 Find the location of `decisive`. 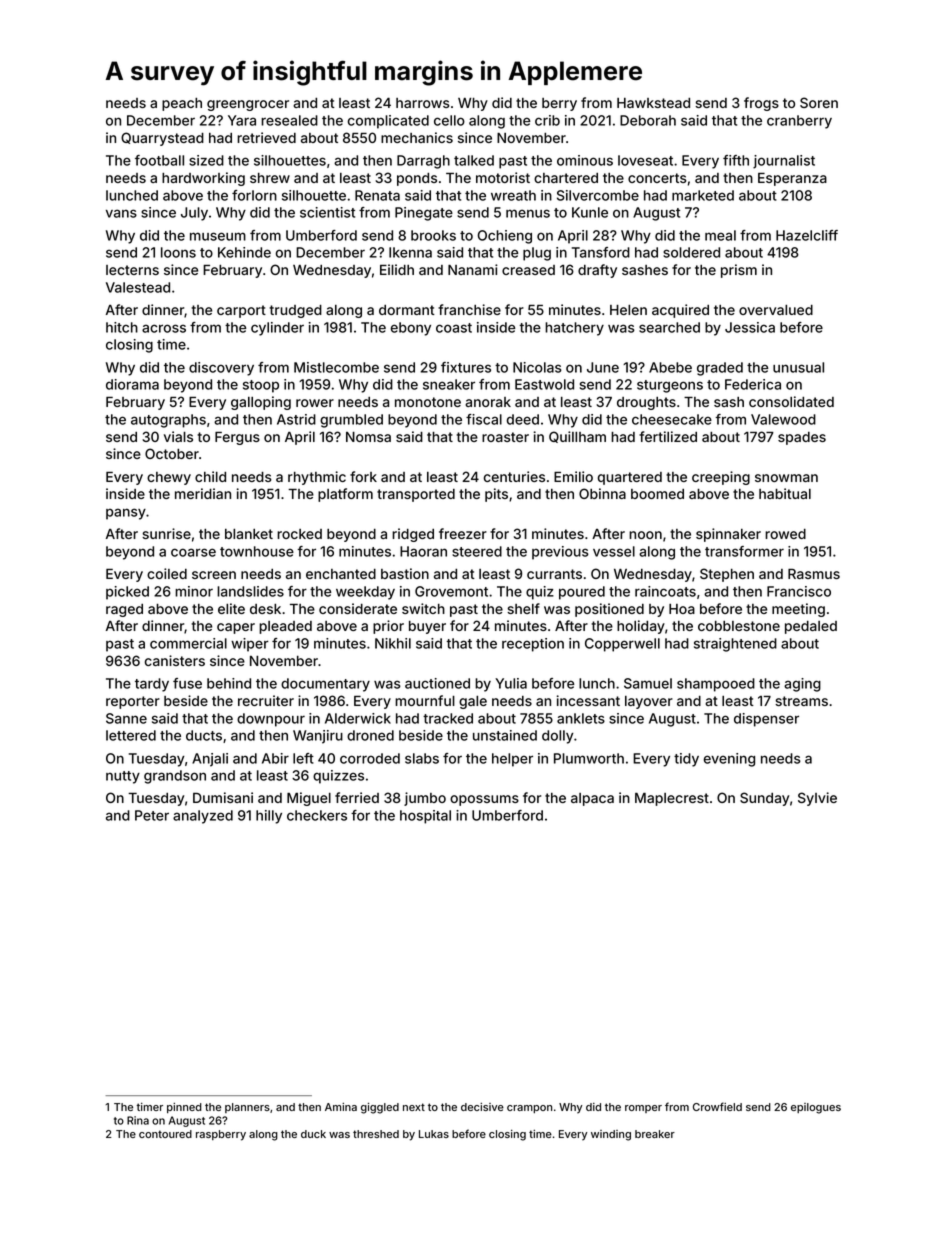

decisive is located at coordinates (482, 1107).
